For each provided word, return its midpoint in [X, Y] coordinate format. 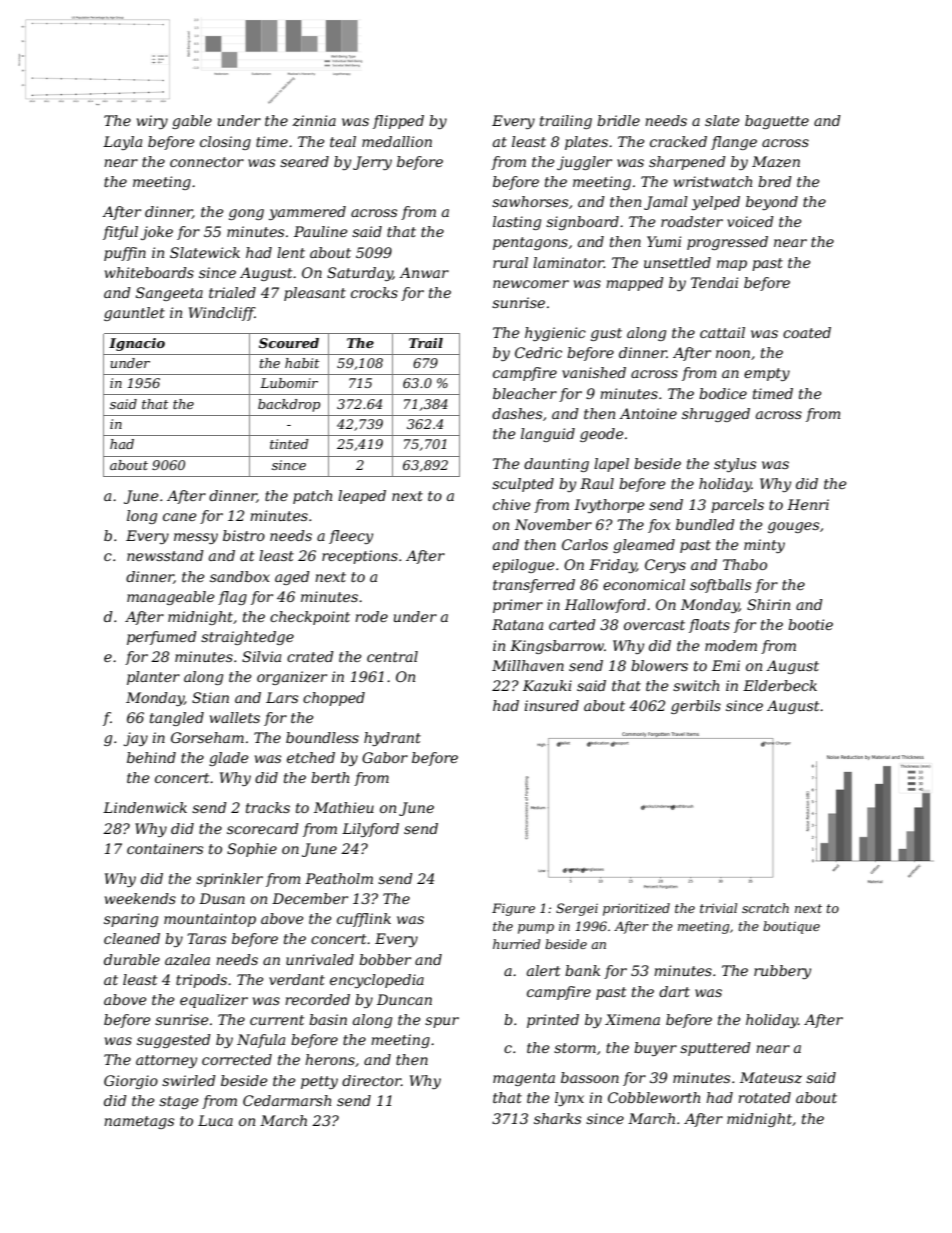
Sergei [577, 909]
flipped [398, 122]
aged [292, 578]
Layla [122, 143]
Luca [215, 1120]
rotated [764, 1097]
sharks [557, 1118]
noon [733, 354]
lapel [611, 465]
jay [135, 739]
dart [674, 991]
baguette [777, 122]
